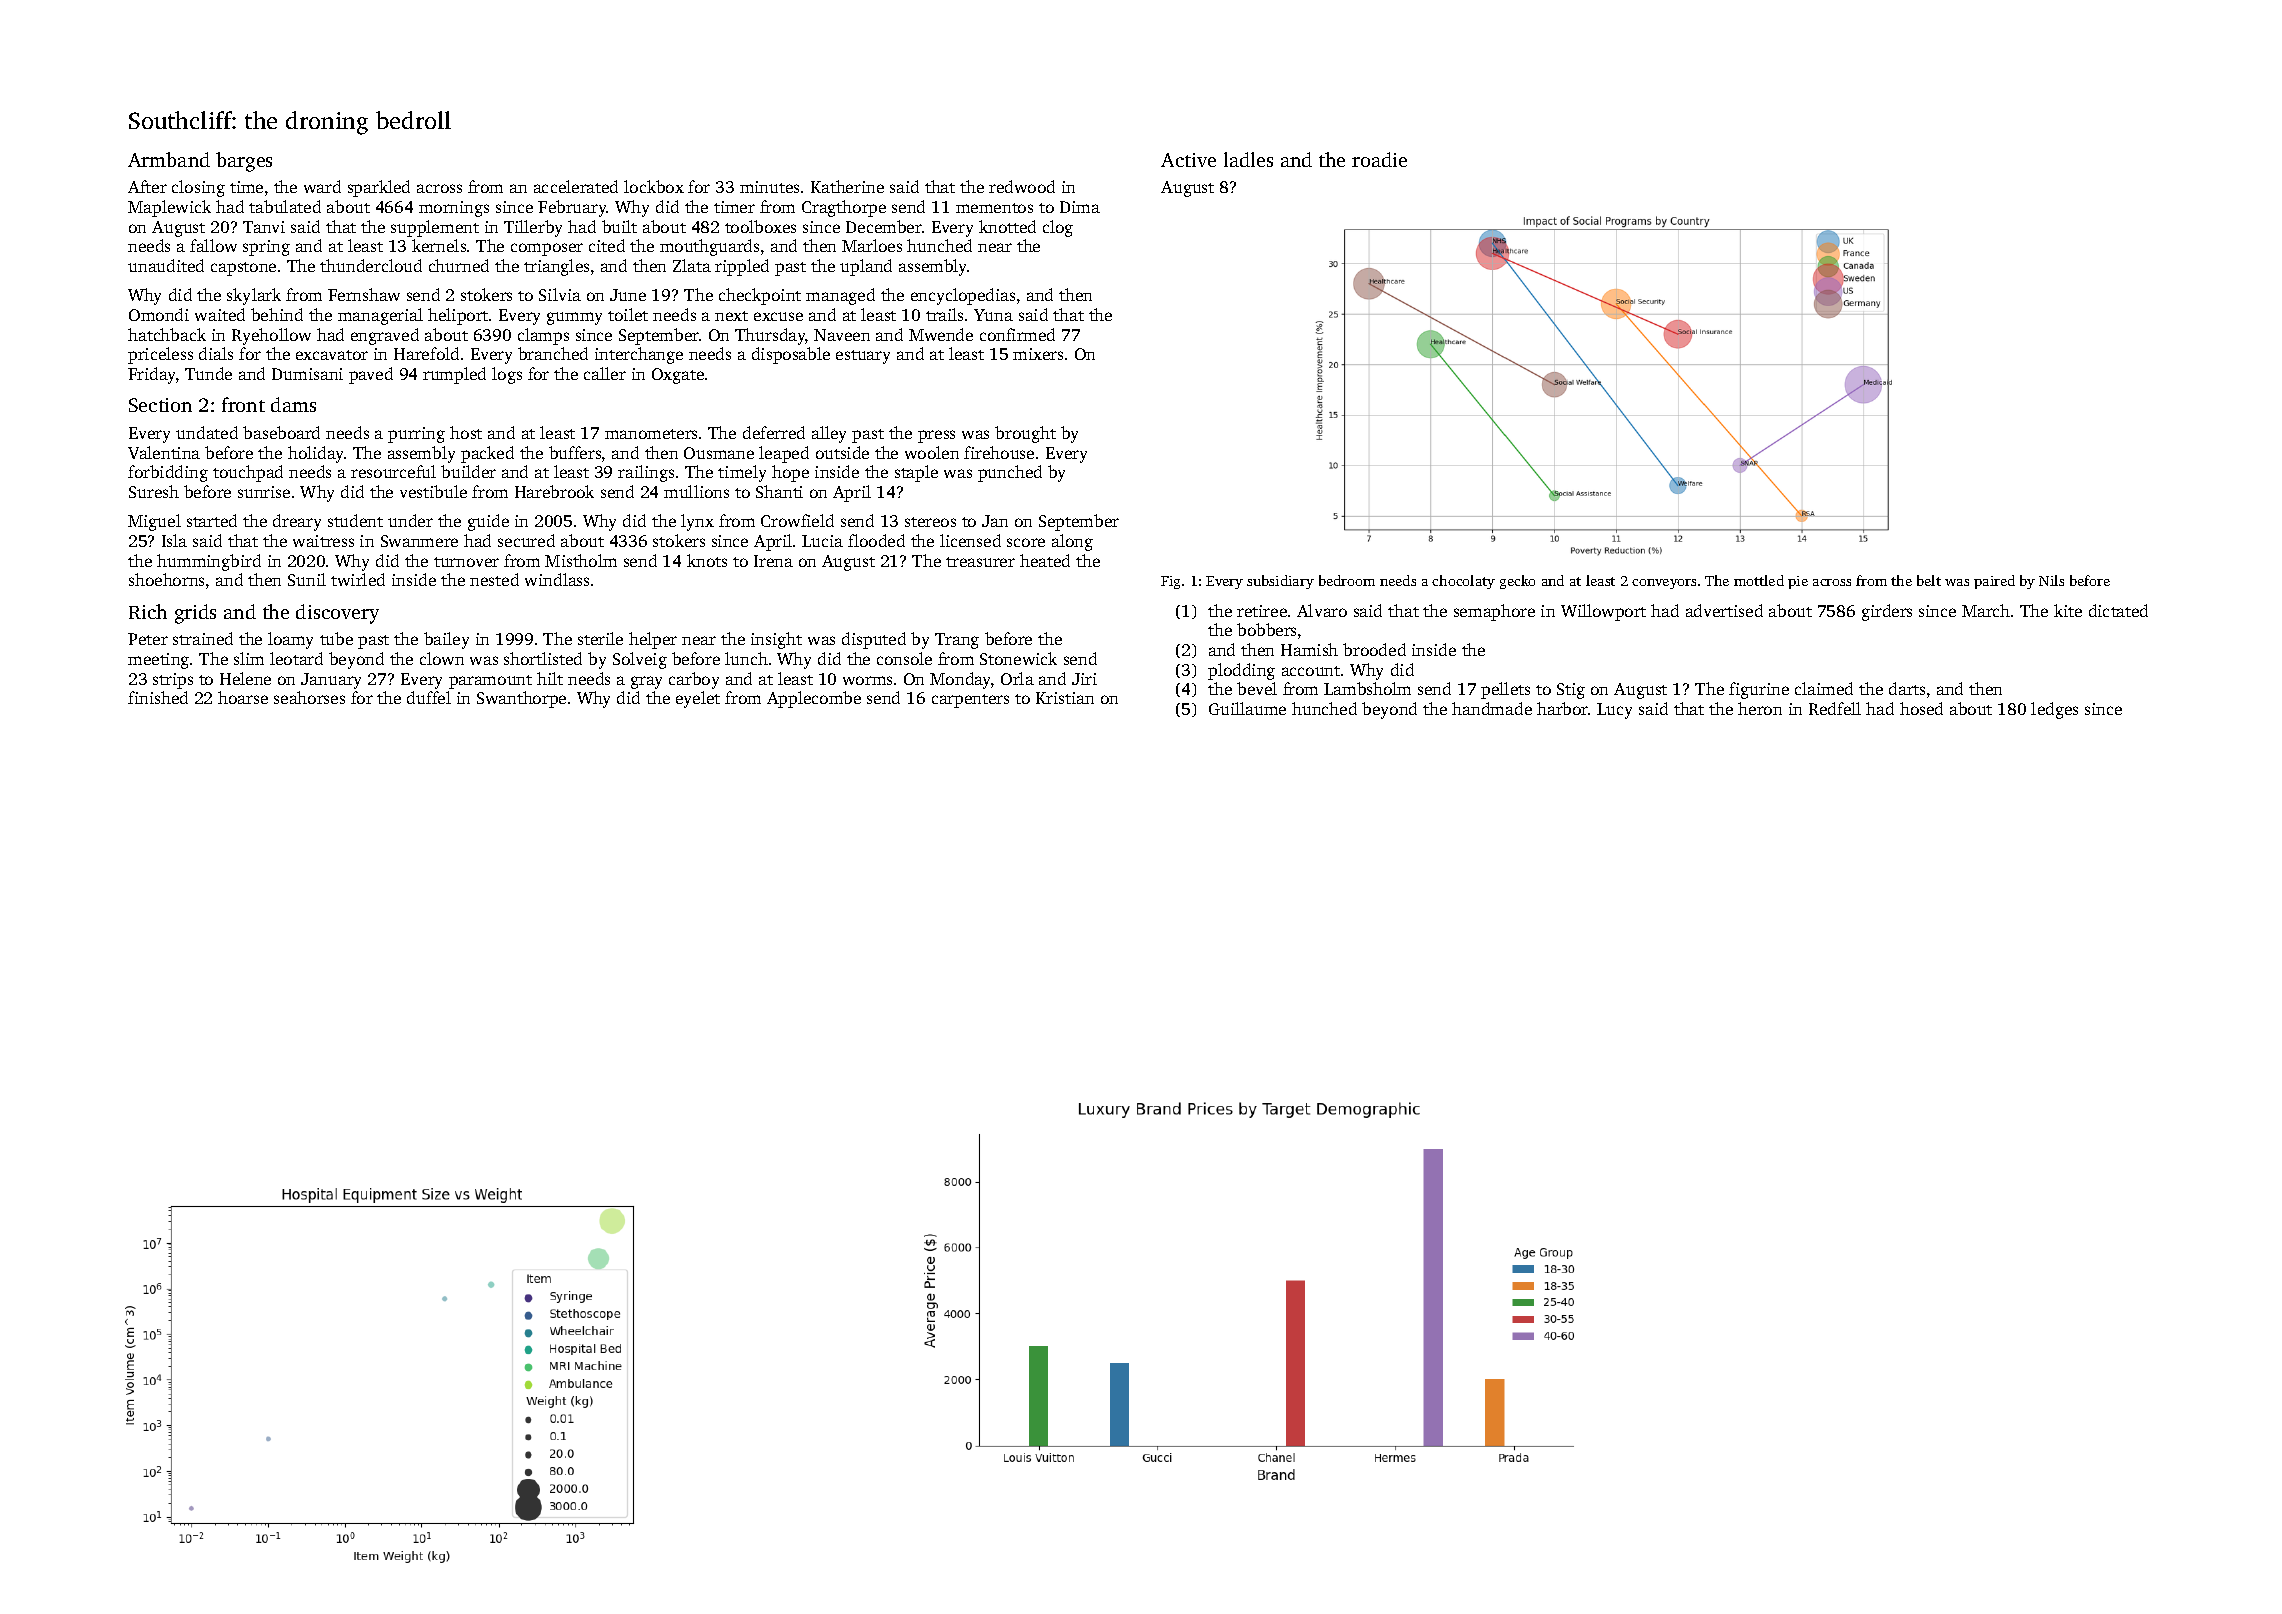 This screenshot has width=2282, height=1614. What do you see at coordinates (692, 265) in the screenshot?
I see `Zlata` at bounding box center [692, 265].
